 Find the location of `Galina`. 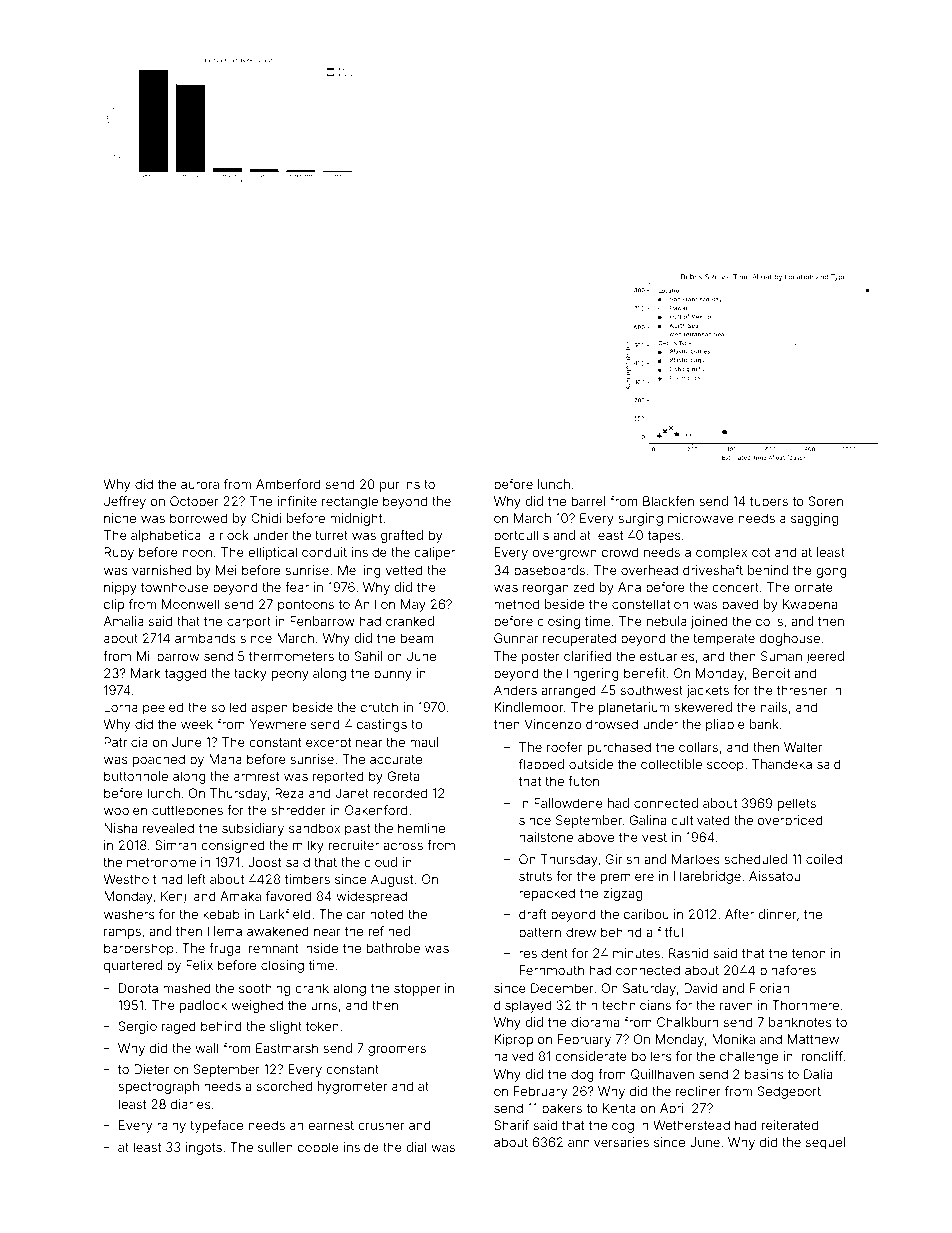

Galina is located at coordinates (648, 820).
